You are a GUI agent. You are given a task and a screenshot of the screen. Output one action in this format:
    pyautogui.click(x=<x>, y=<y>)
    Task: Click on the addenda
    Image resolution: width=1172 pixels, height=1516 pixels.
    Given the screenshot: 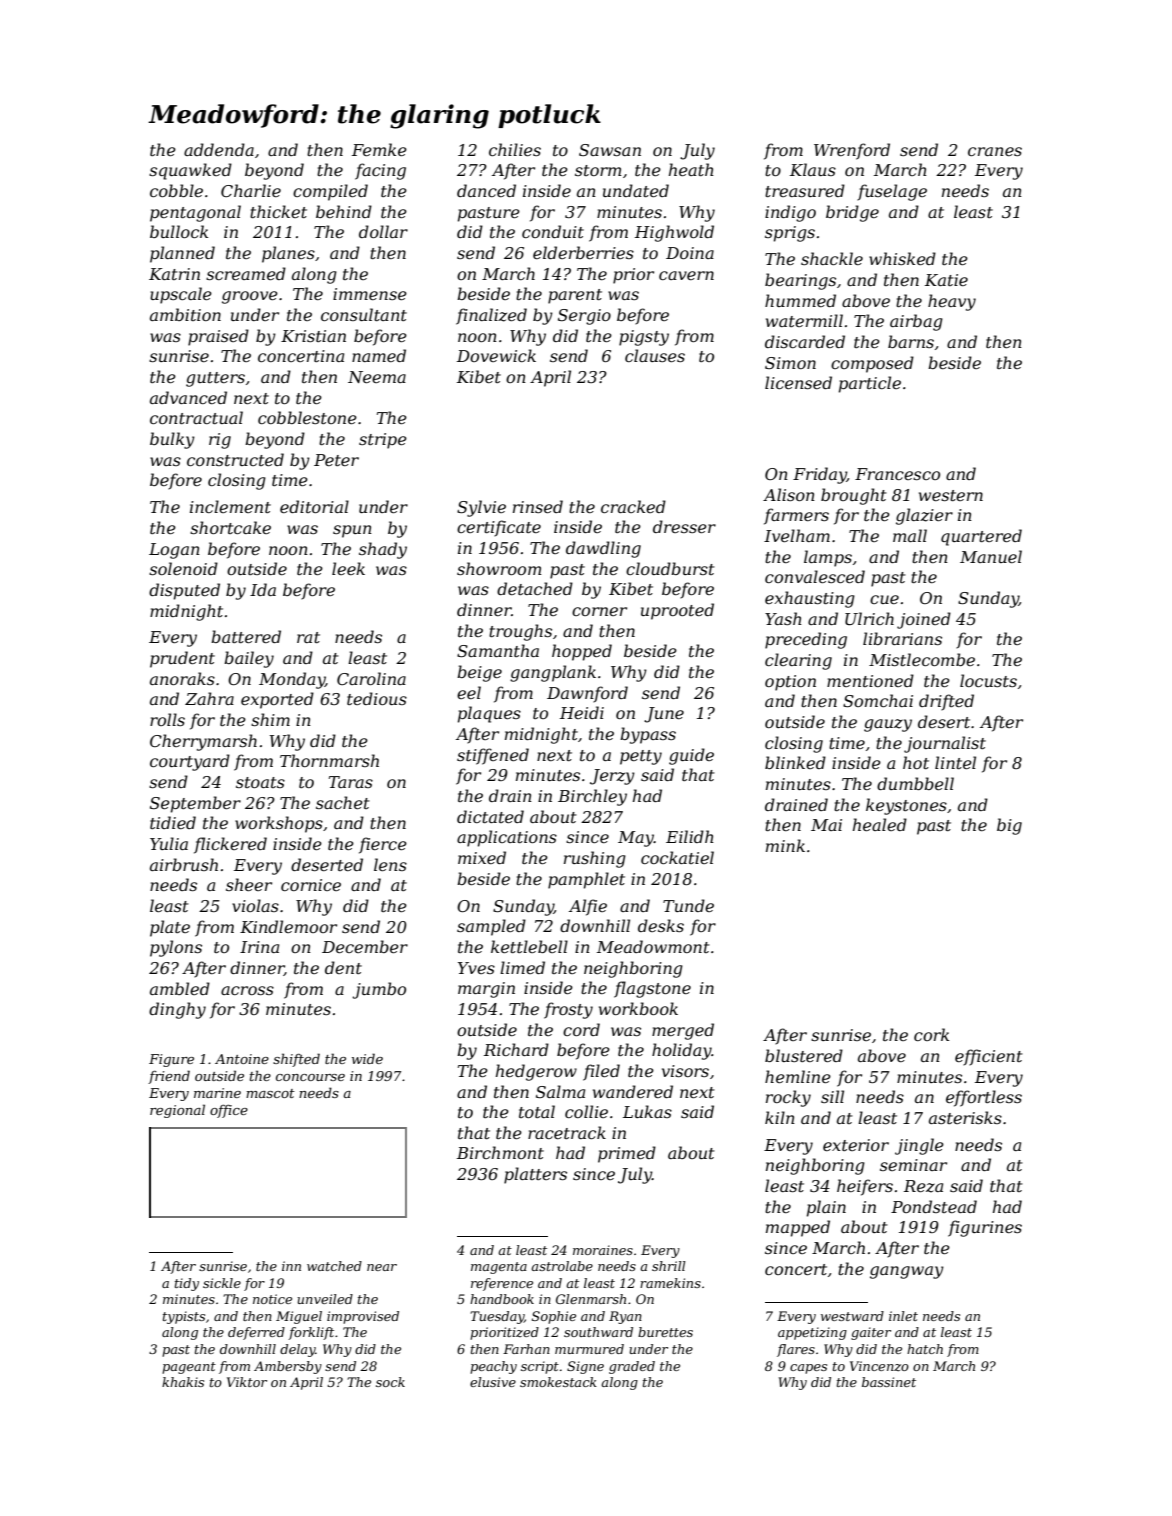 What is the action you would take?
    pyautogui.click(x=219, y=149)
